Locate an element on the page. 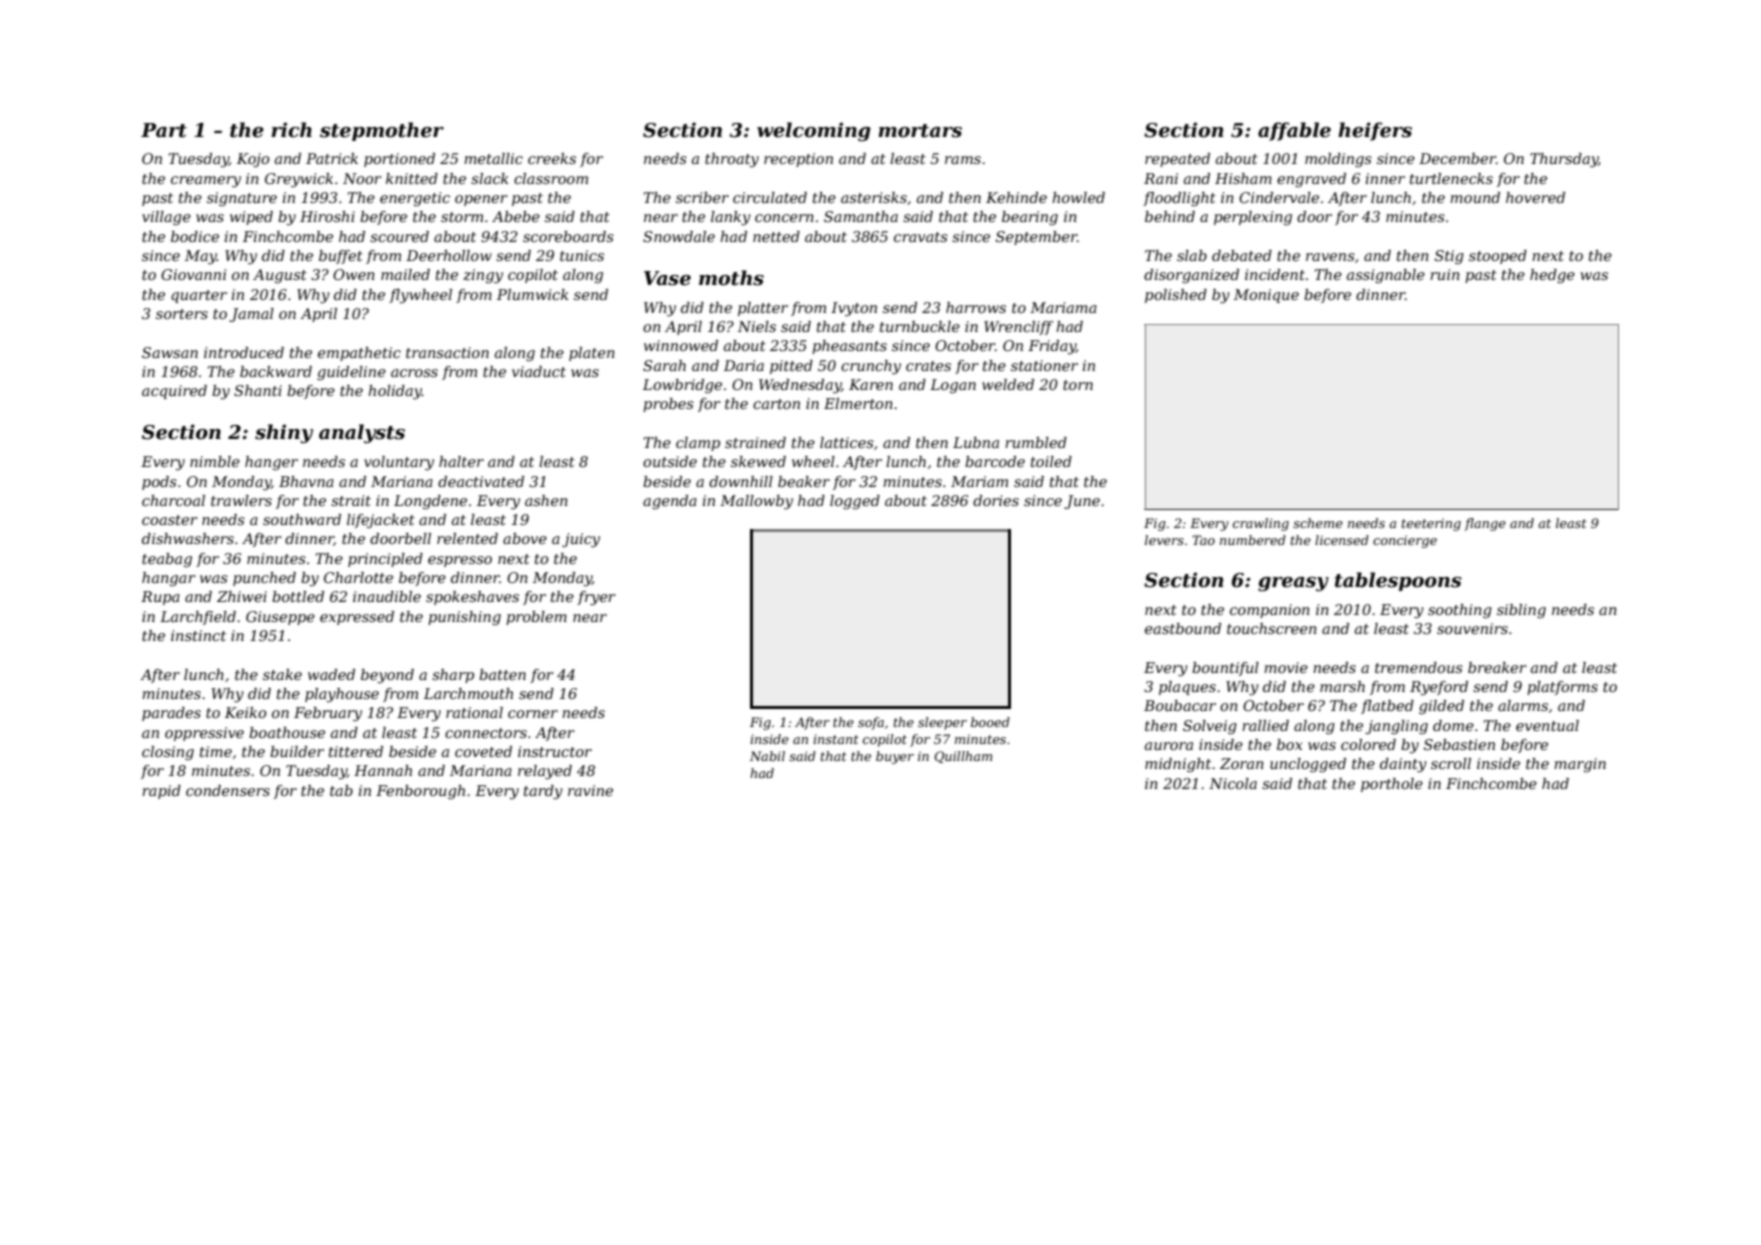 Image resolution: width=1761 pixels, height=1245 pixels. Nicola is located at coordinates (1233, 783).
